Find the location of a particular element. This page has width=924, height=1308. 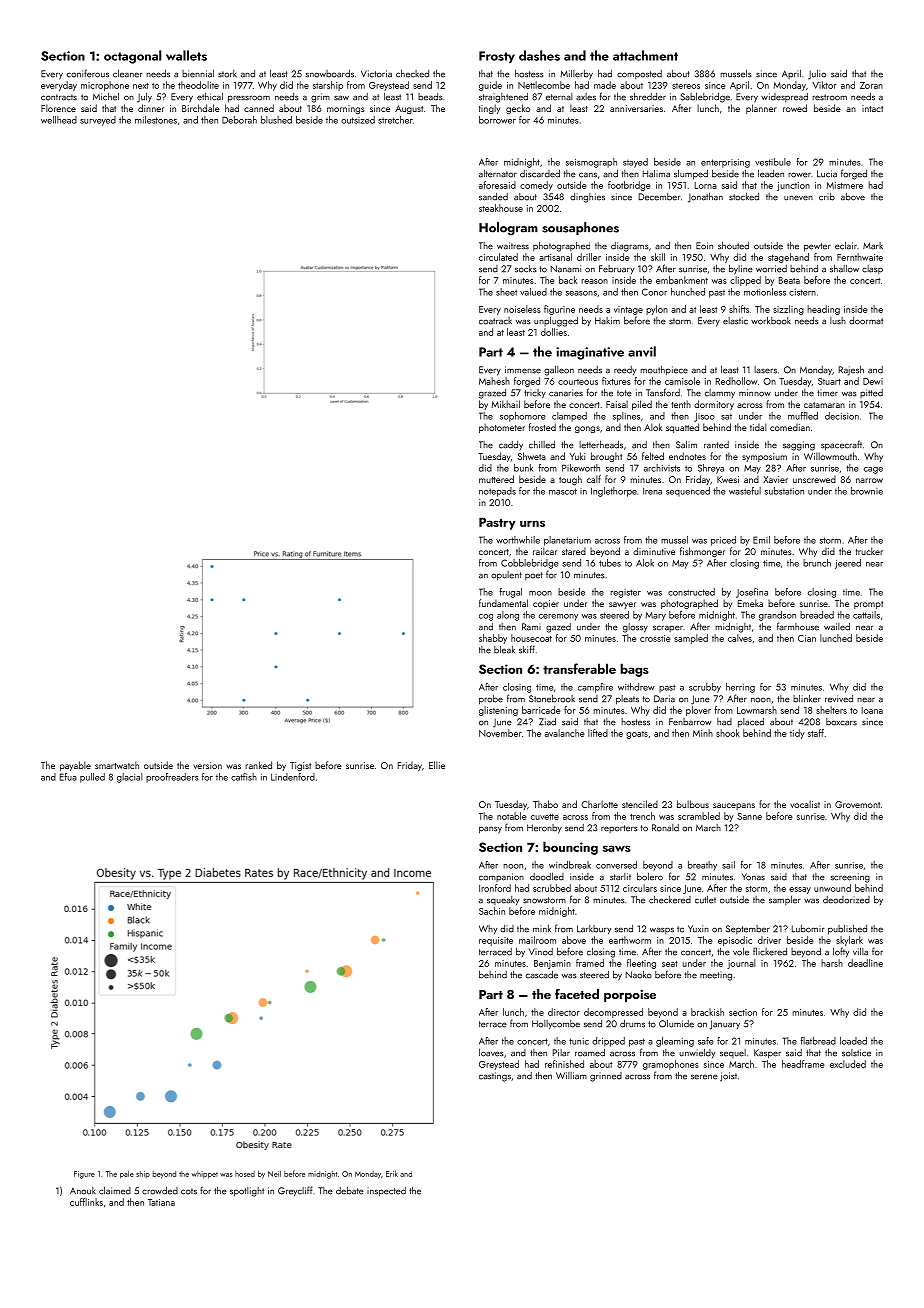

worthwhile is located at coordinates (518, 540).
